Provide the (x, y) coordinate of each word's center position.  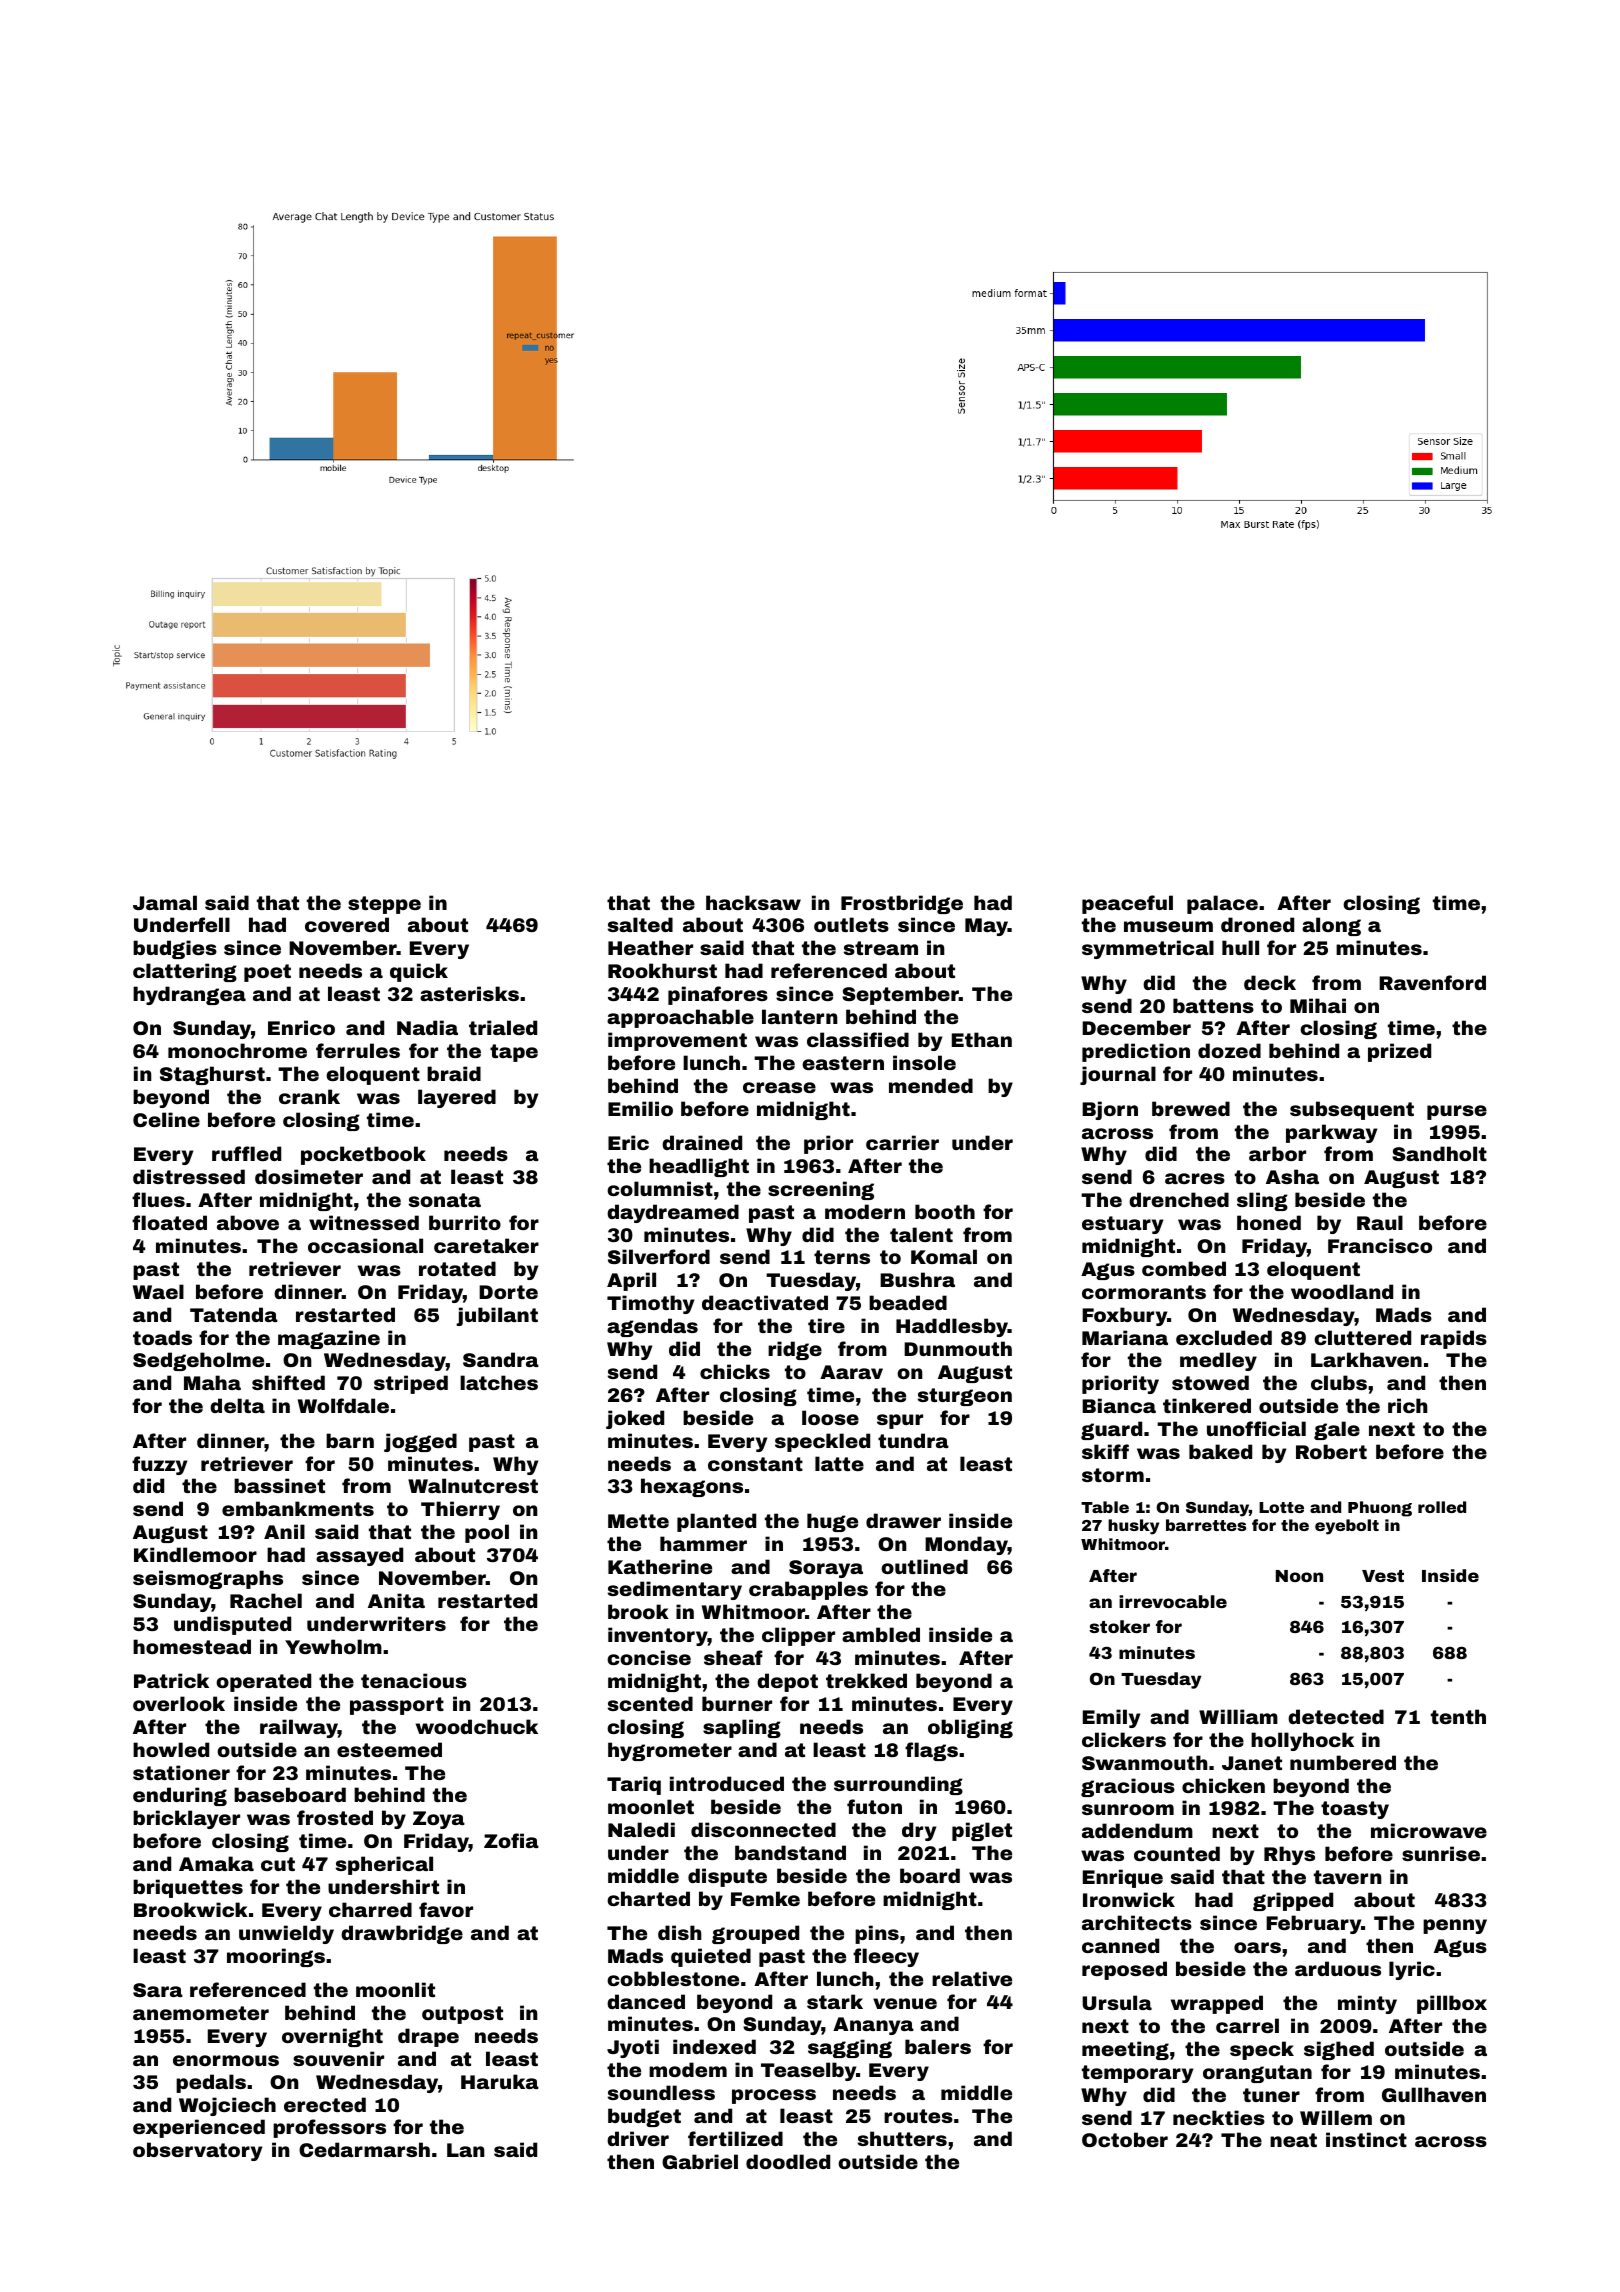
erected (325, 2104)
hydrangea (189, 995)
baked (1220, 1451)
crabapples (808, 1590)
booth (945, 1211)
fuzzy (159, 1465)
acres (1195, 1178)
